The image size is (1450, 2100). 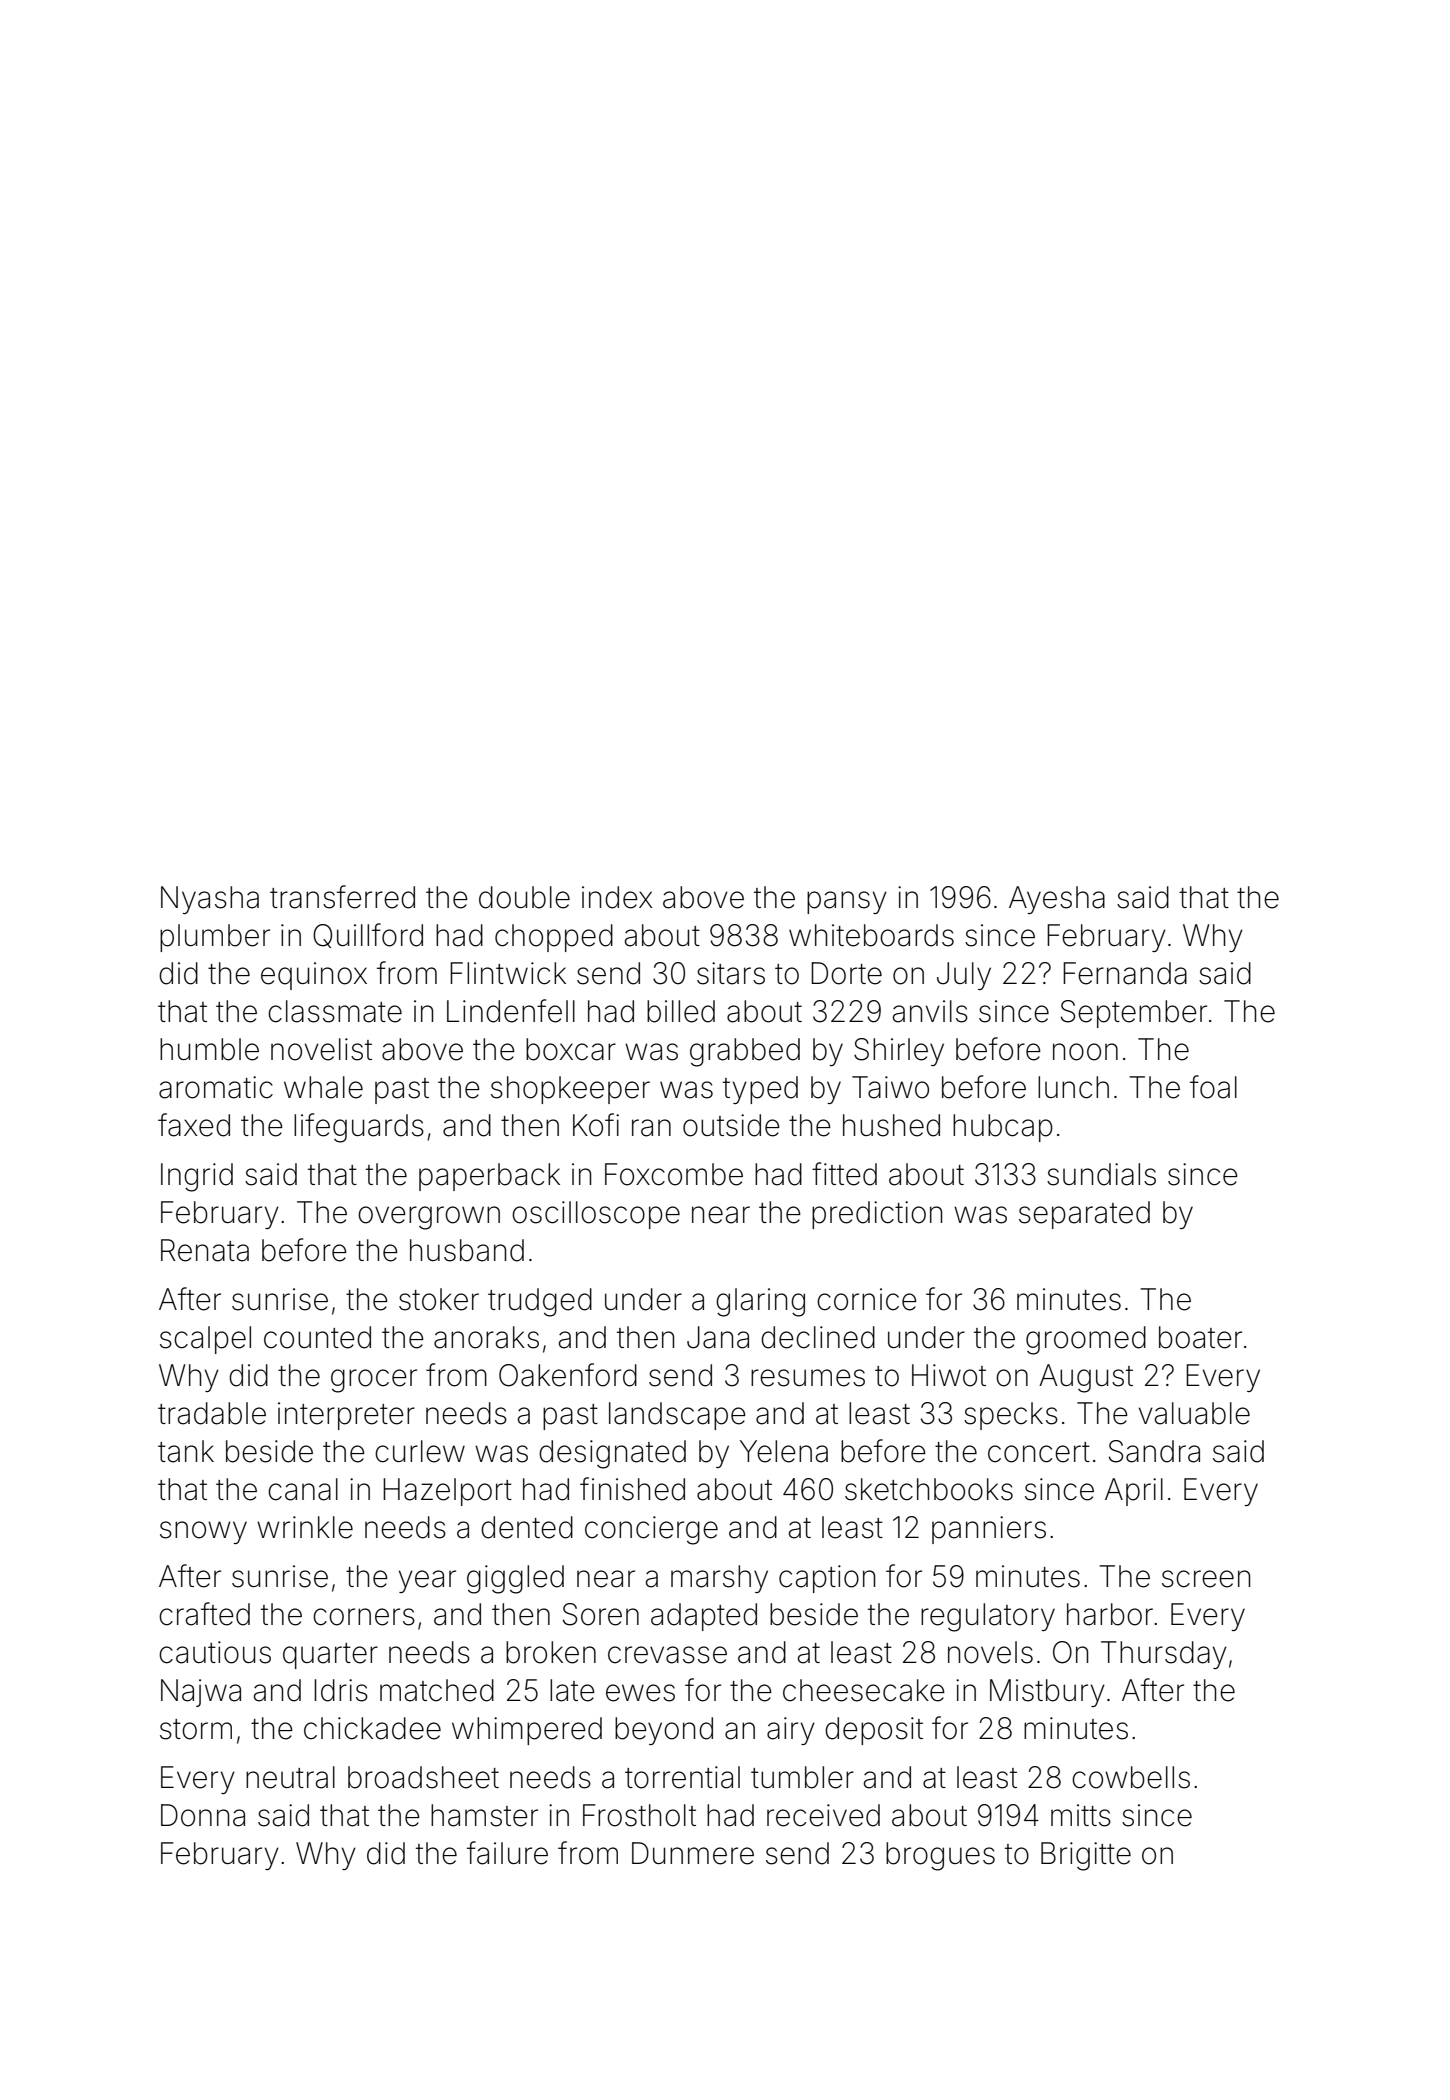 What do you see at coordinates (203, 1532) in the screenshot?
I see `snowy` at bounding box center [203, 1532].
